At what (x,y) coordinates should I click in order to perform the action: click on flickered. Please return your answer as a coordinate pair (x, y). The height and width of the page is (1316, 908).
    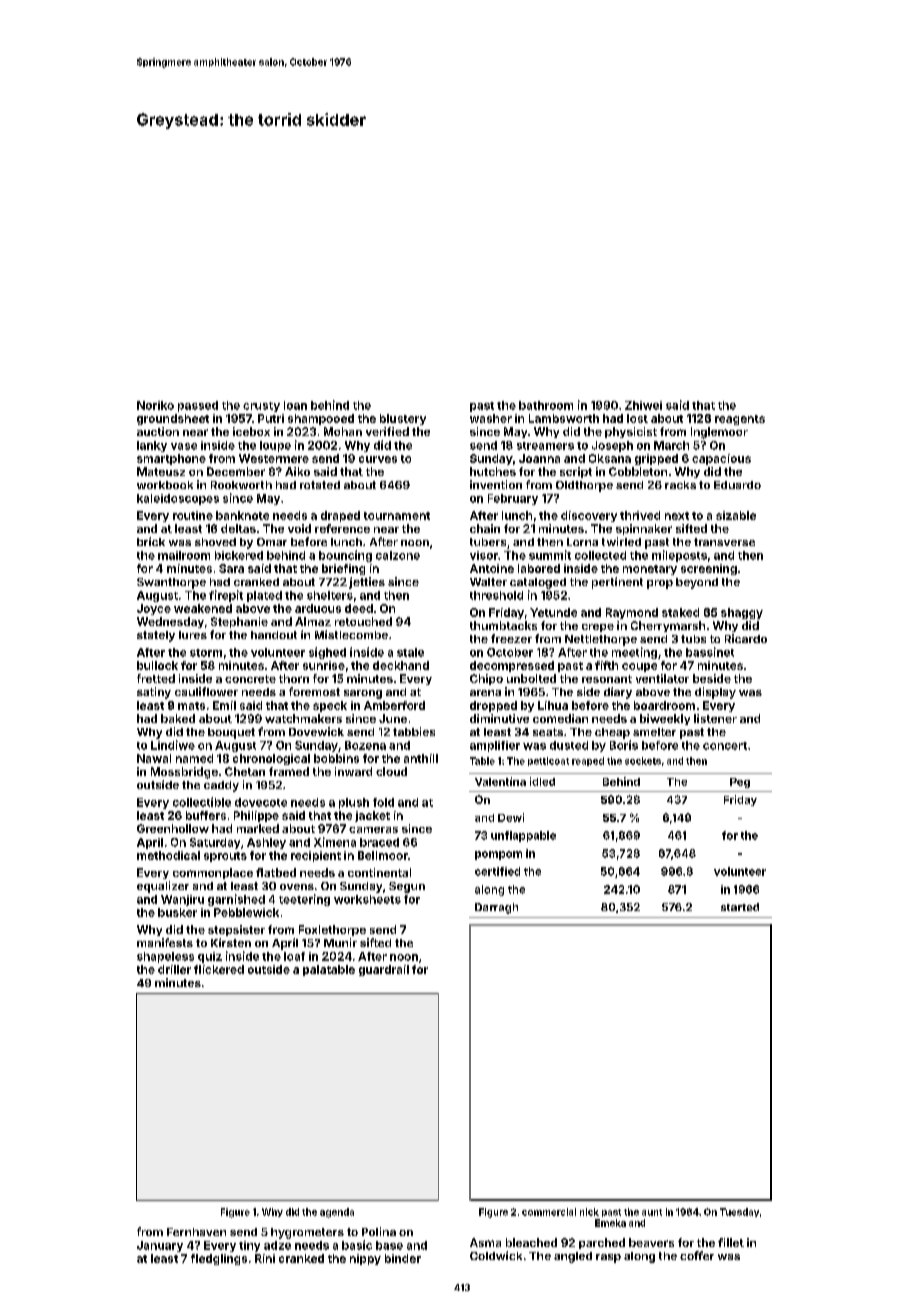
    Looking at the image, I should click on (219, 969).
